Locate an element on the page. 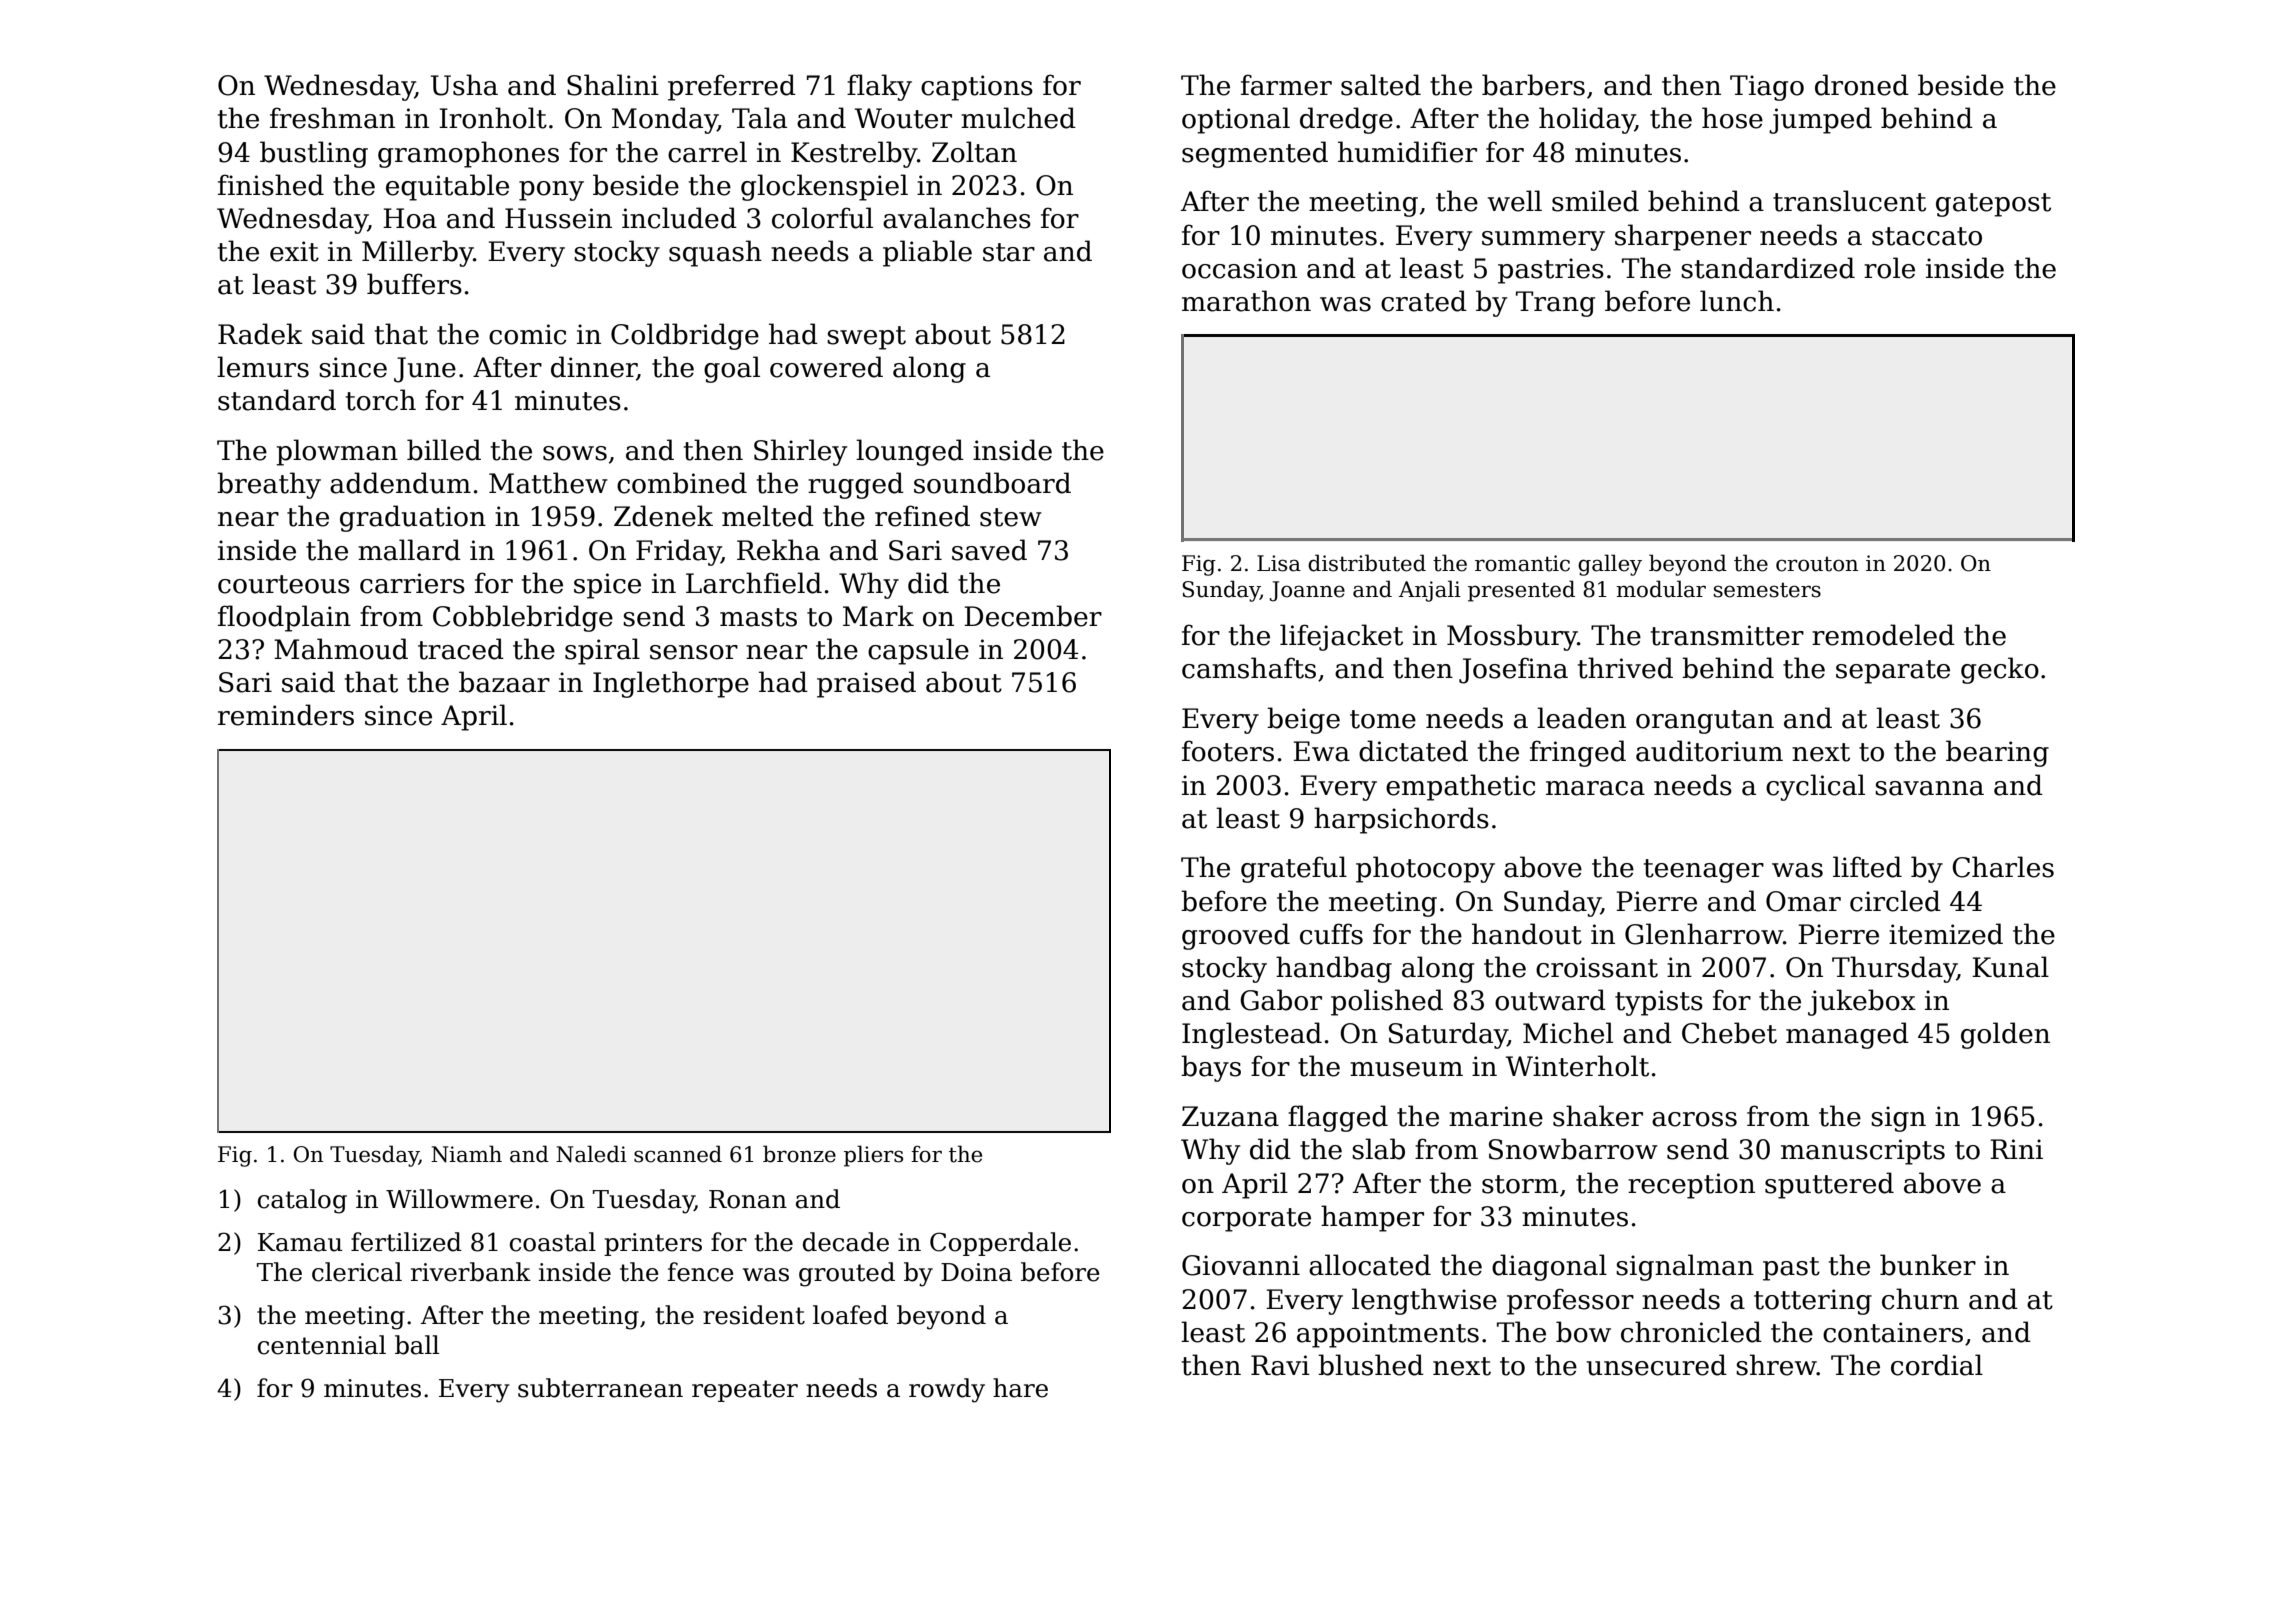  Zuzana is located at coordinates (1230, 1116).
